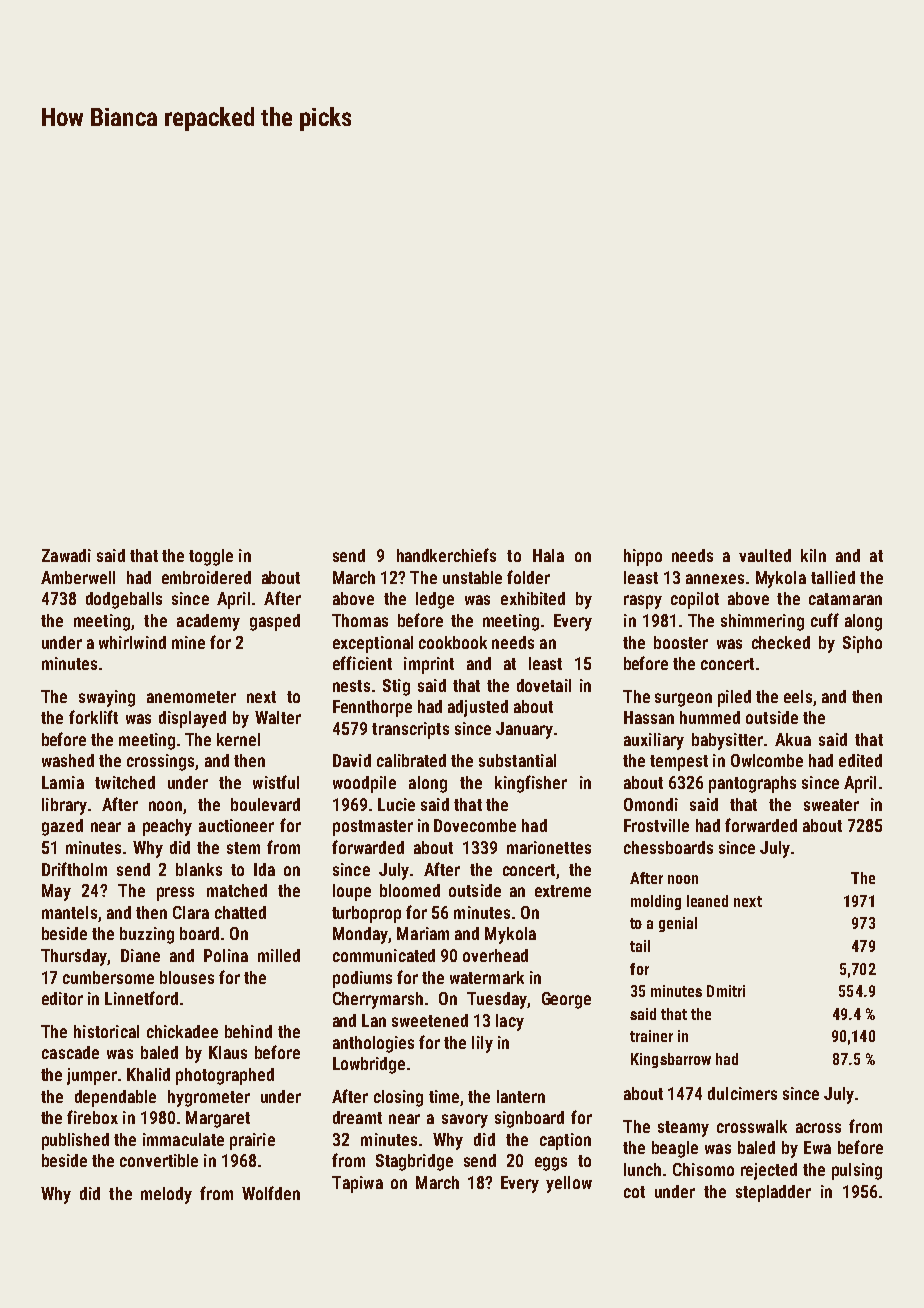 This document has height=1308, width=924. Describe the element at coordinates (248, 1031) in the document. I see `behind` at that location.
